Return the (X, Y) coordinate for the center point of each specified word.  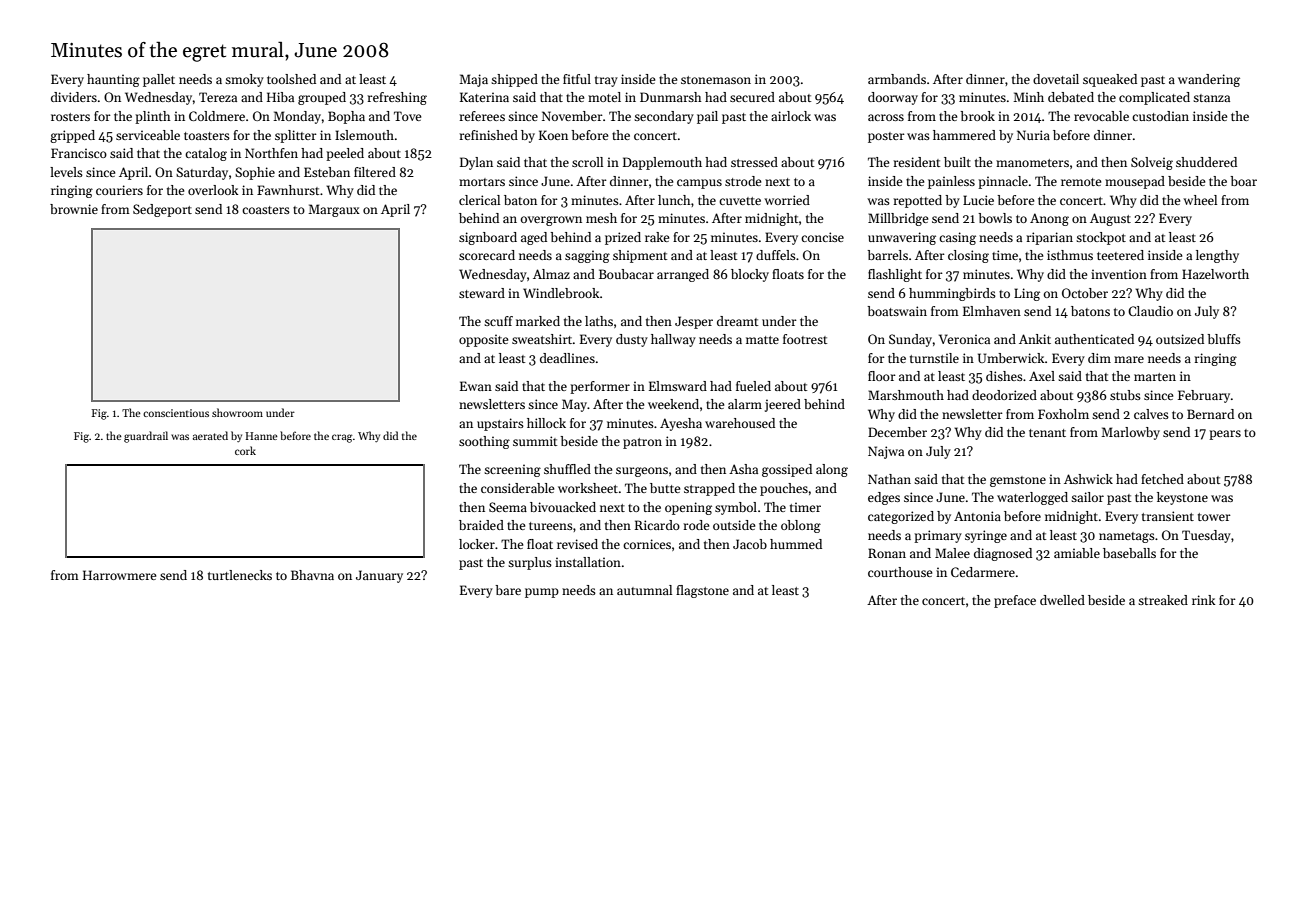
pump (542, 593)
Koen (553, 135)
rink (1203, 600)
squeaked (1110, 80)
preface (1015, 601)
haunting (113, 80)
